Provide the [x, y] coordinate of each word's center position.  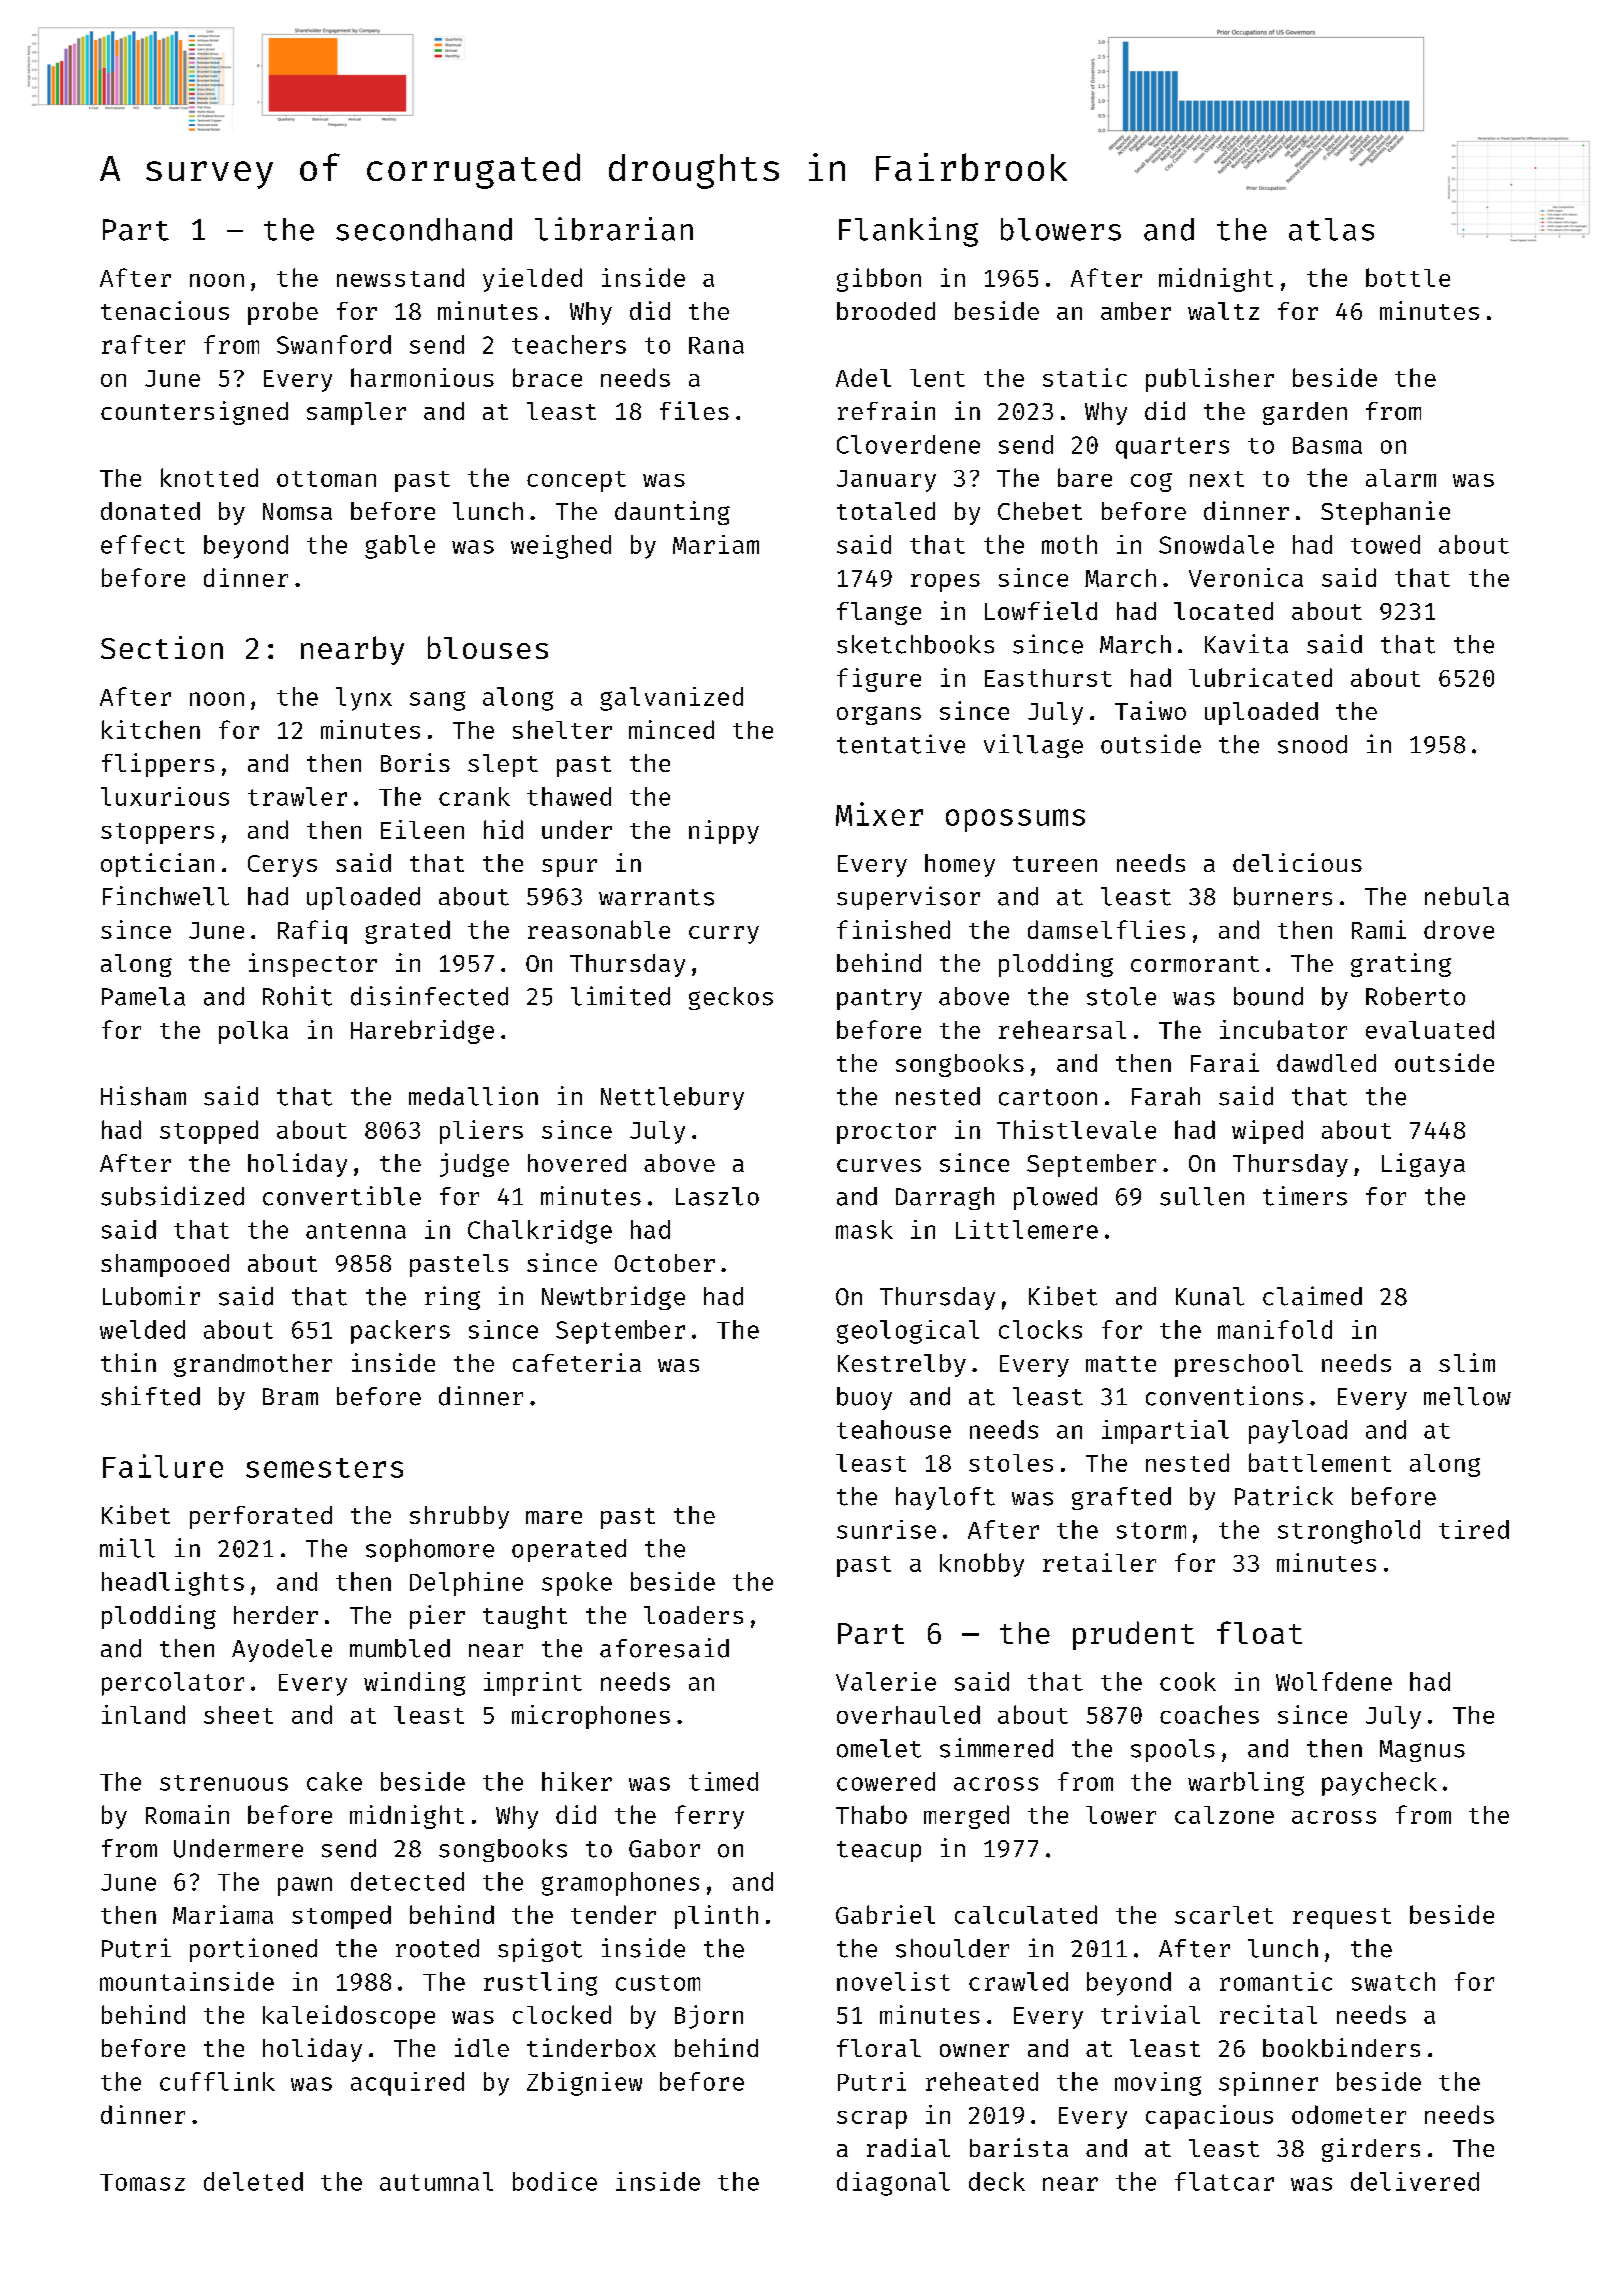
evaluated [1430, 1029]
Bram [290, 1397]
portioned [253, 1950]
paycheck [1379, 1784]
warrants [656, 897]
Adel [863, 377]
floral [879, 2048]
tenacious [165, 310]
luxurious [165, 796]
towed [1385, 544]
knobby [982, 1565]
